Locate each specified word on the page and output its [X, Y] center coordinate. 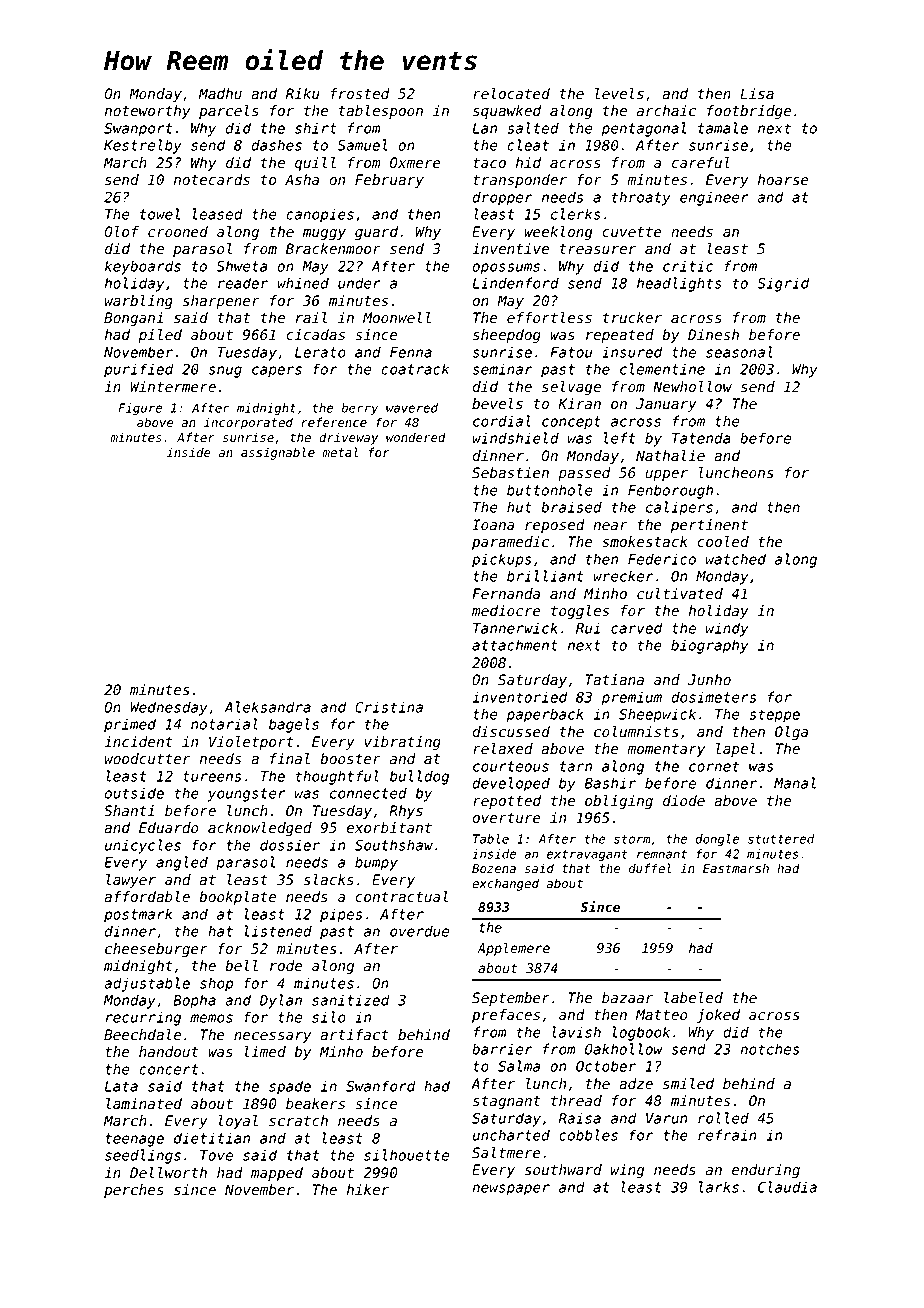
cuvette [632, 232]
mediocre [506, 611]
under [359, 283]
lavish [576, 1032]
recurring [143, 1018]
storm [632, 839]
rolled [723, 1118]
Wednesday [169, 708]
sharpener [221, 302]
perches [134, 1191]
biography [709, 646]
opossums [506, 269]
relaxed [503, 749]
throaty [641, 198]
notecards [212, 180]
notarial [224, 724]
